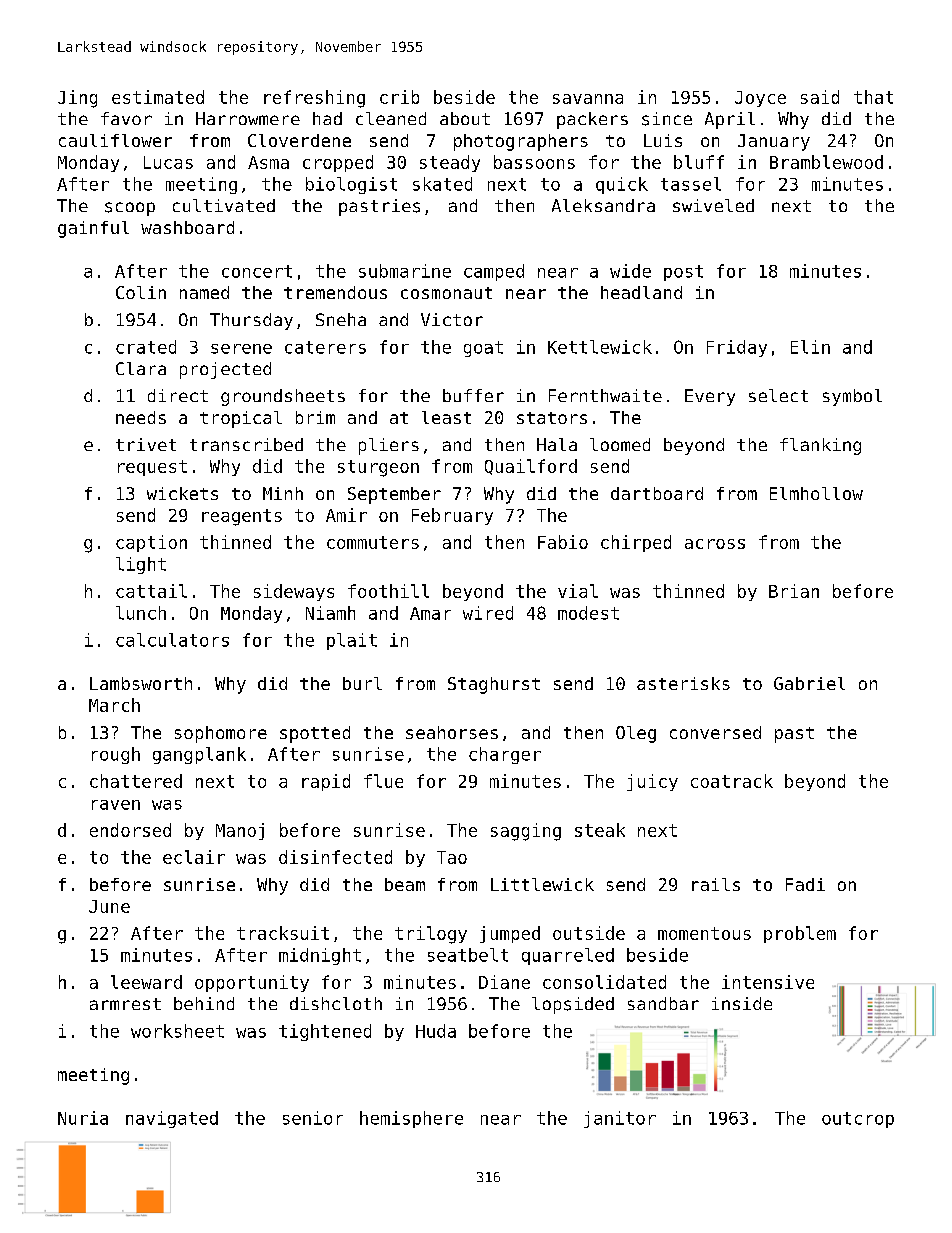 Image resolution: width=952 pixels, height=1233 pixels. What do you see at coordinates (378, 468) in the image?
I see `sturgeon` at bounding box center [378, 468].
